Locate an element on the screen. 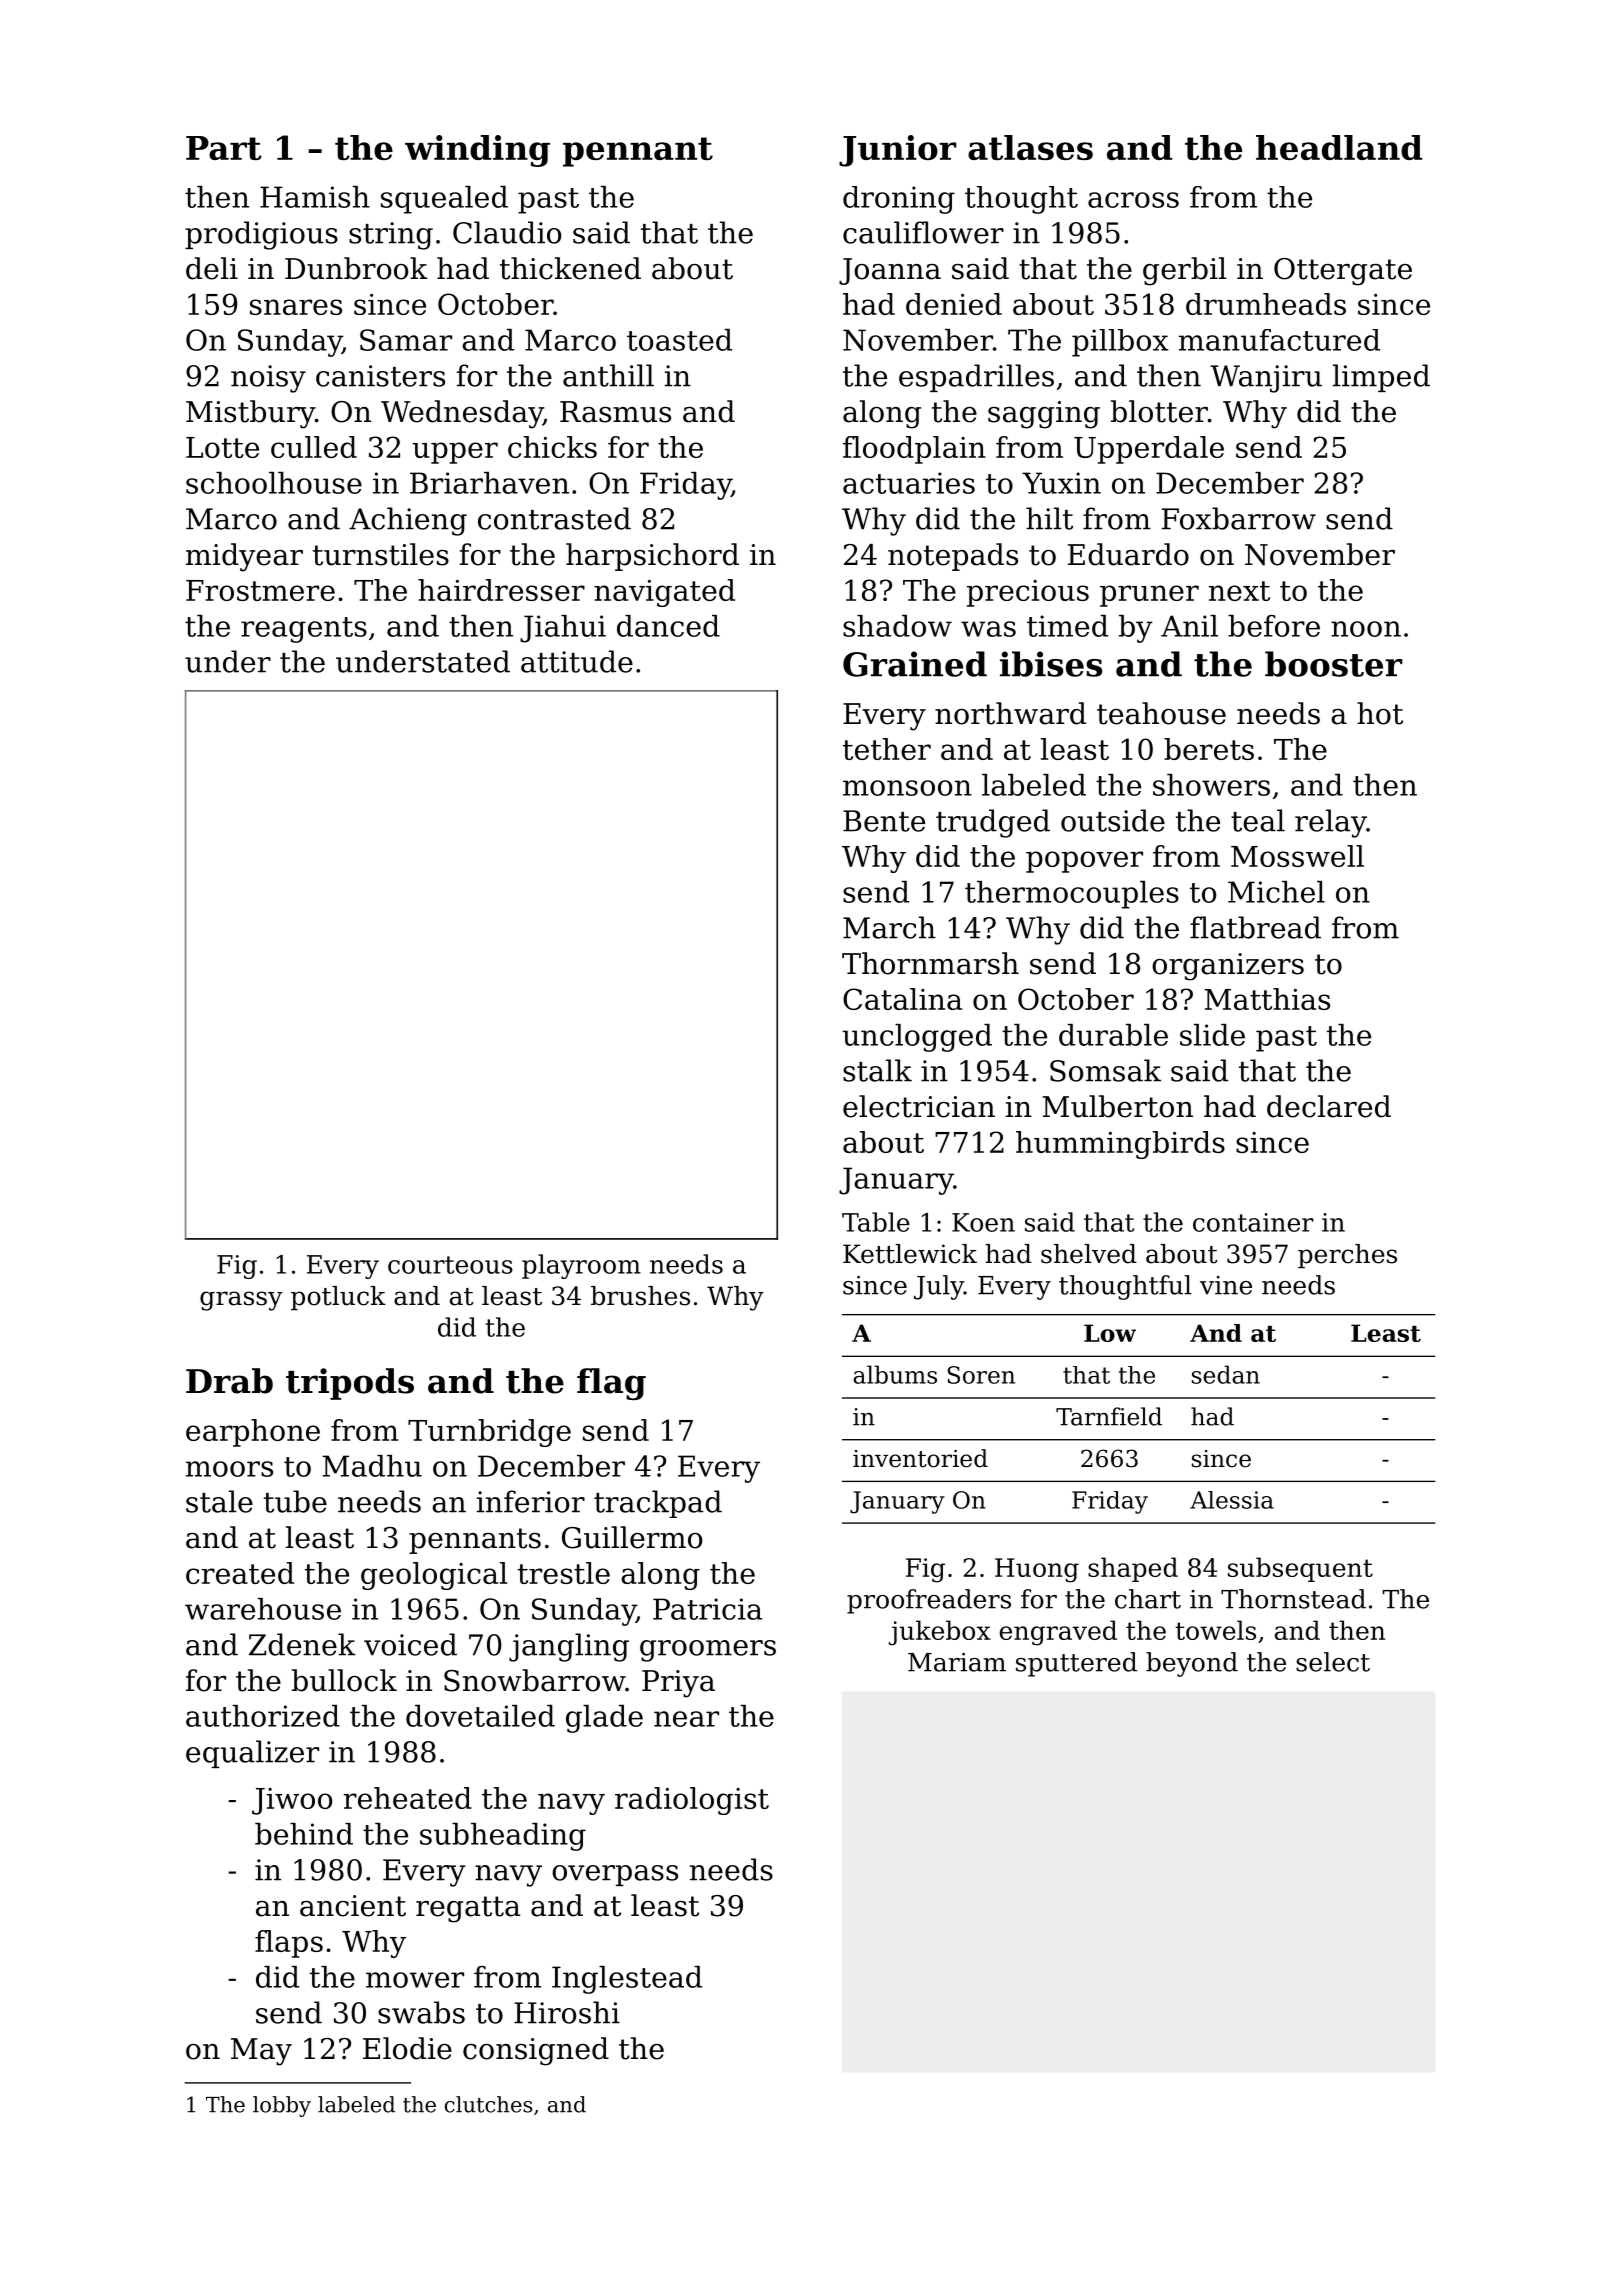 This screenshot has height=2292, width=1620. midyear is located at coordinates (244, 557).
